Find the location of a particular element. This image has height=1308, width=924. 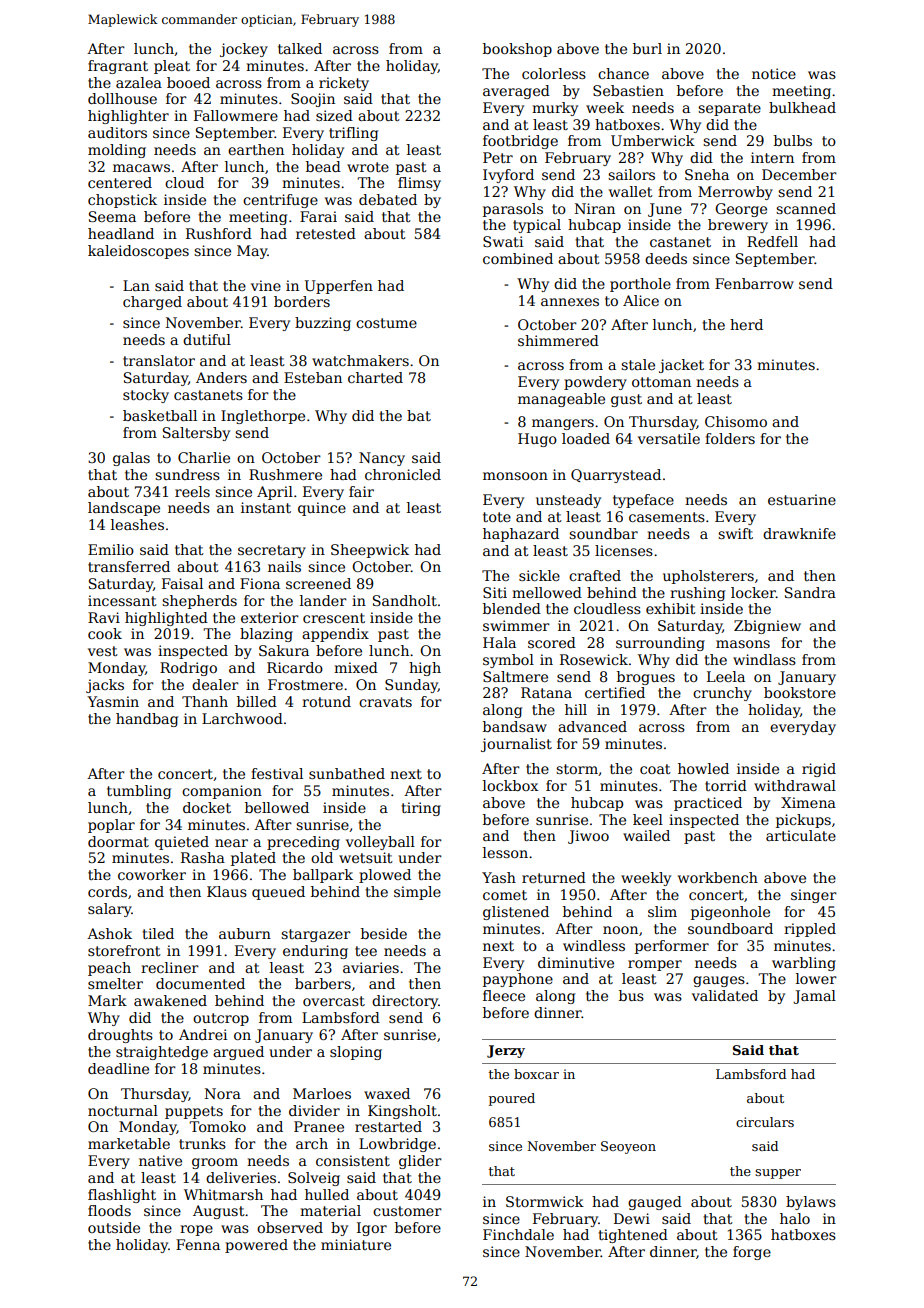

Fenna is located at coordinates (198, 1244).
